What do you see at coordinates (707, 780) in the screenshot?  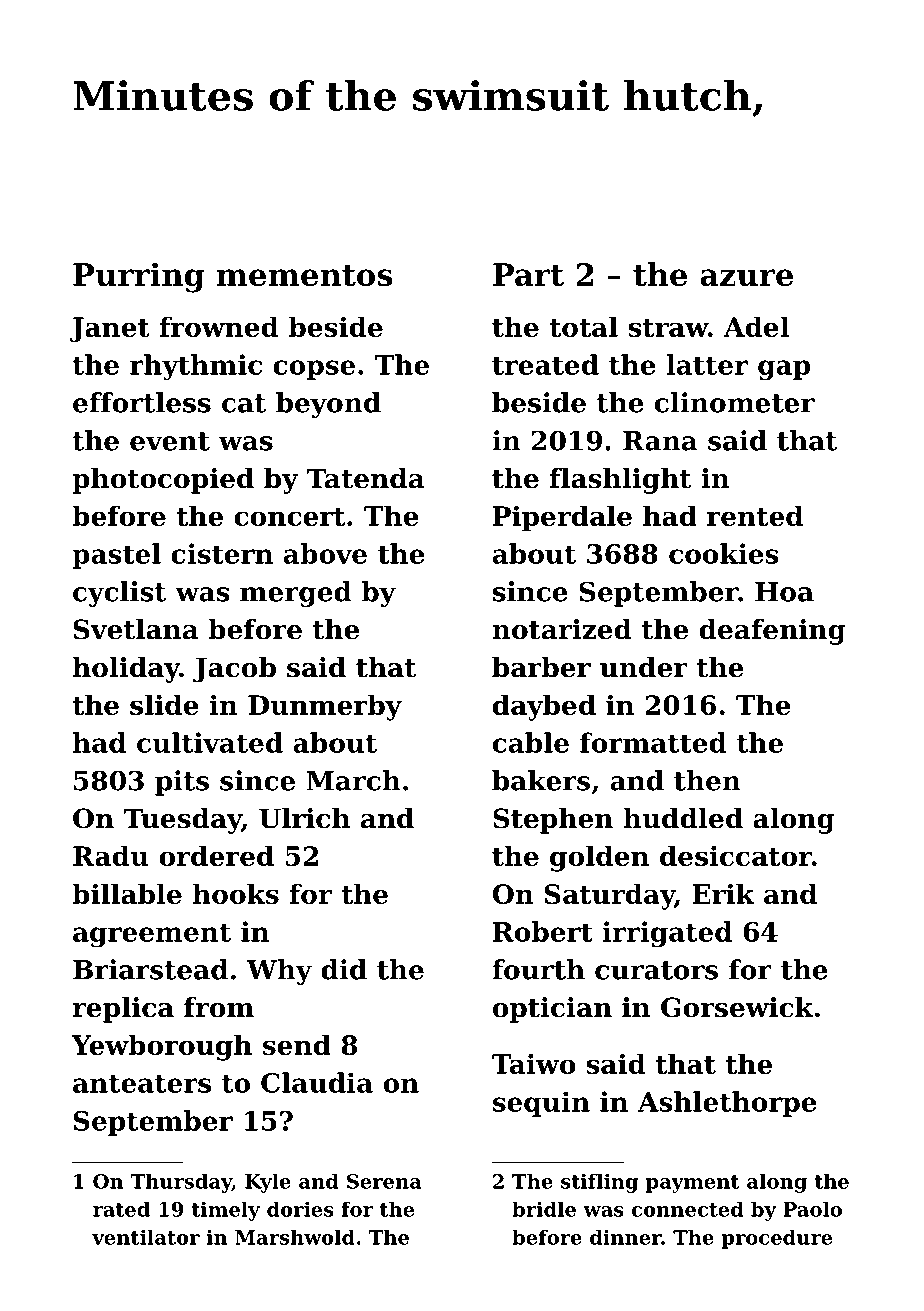 I see `then` at bounding box center [707, 780].
